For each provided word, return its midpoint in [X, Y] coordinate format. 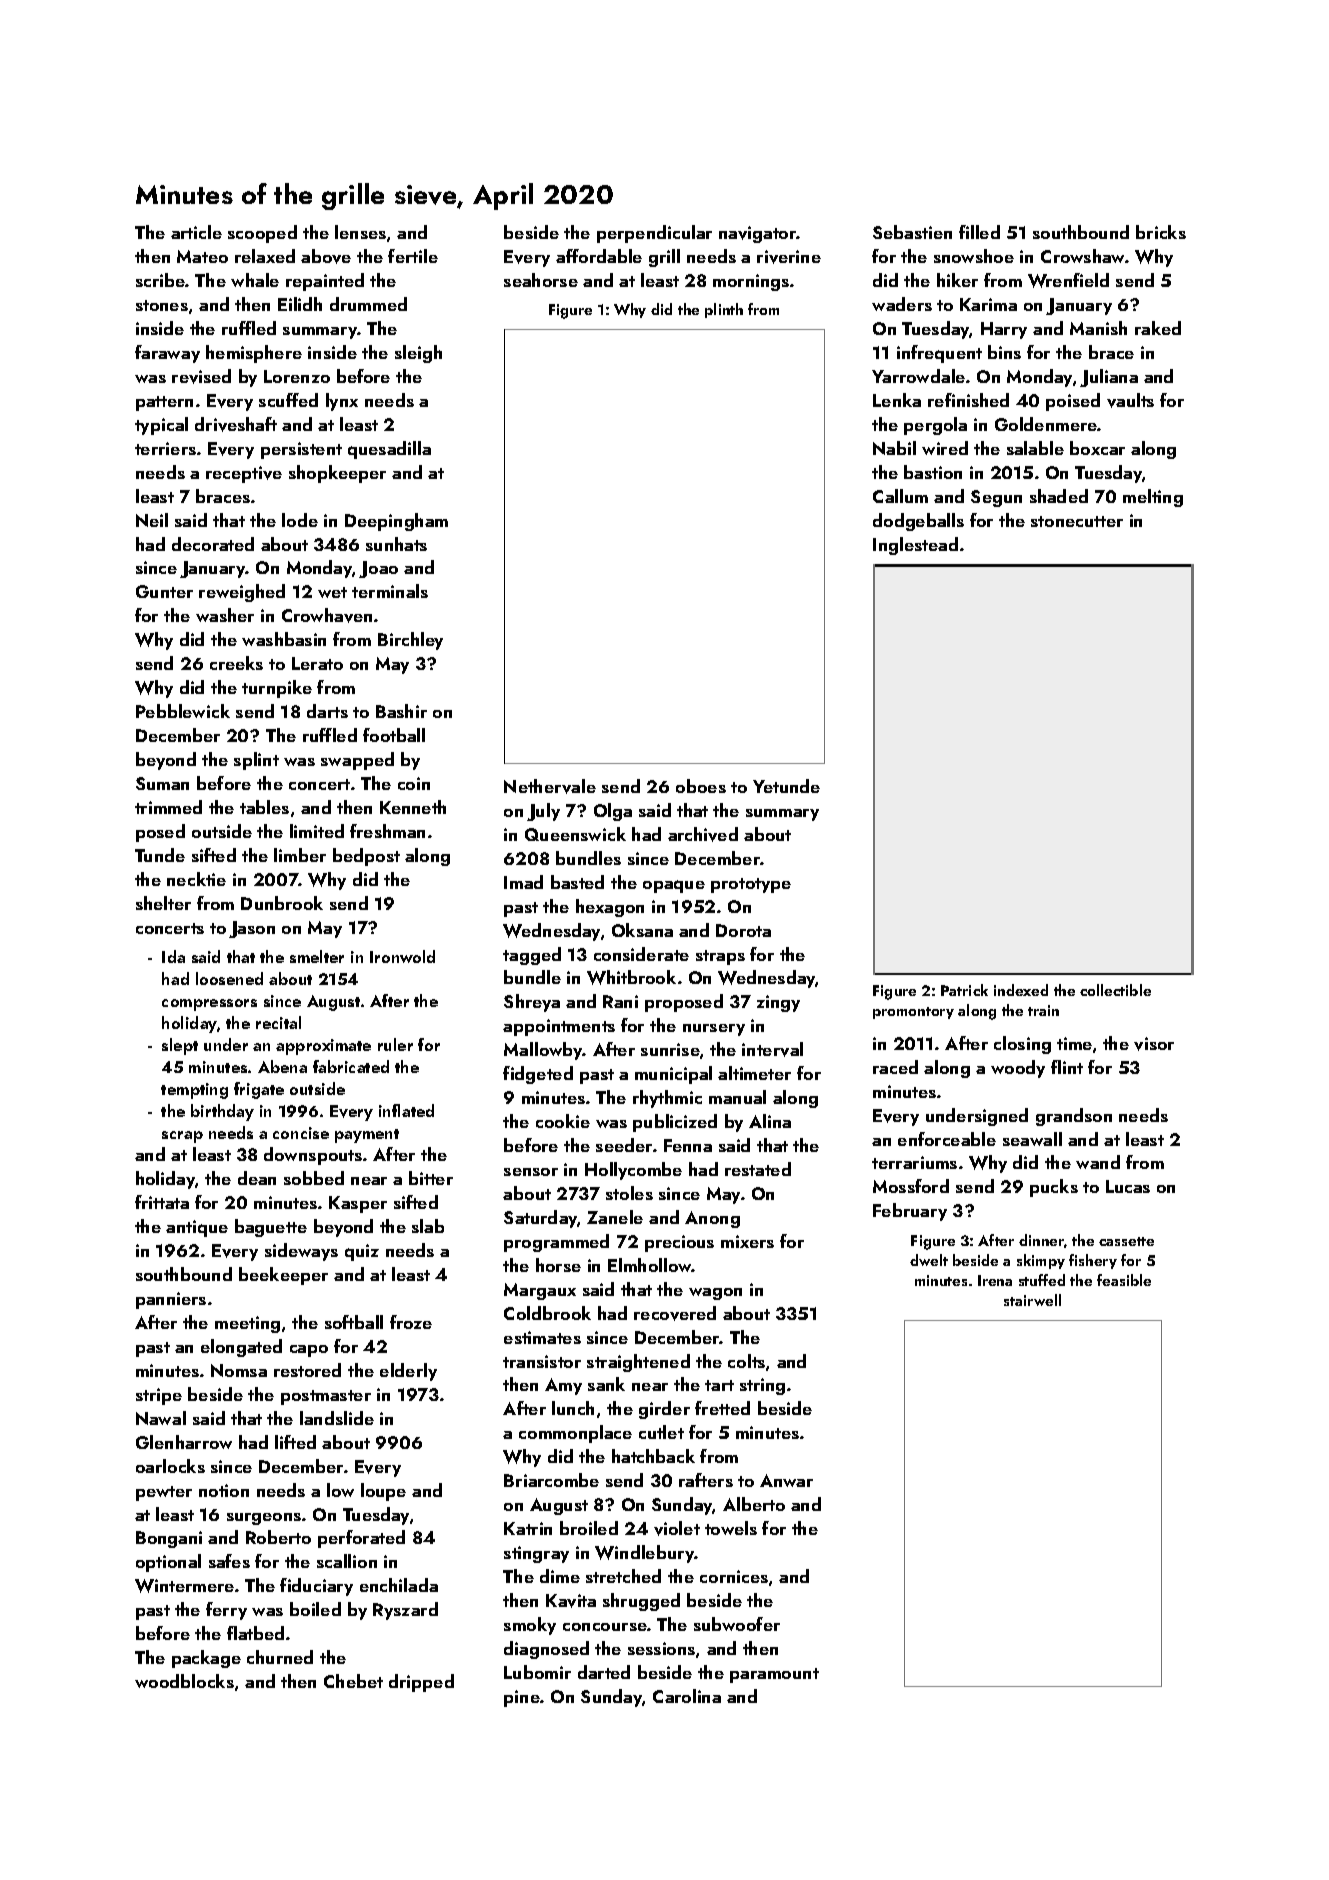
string [762, 1386]
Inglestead [915, 546]
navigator [758, 234]
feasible [1124, 1280]
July [543, 812]
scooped [262, 234]
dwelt [929, 1260]
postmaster [326, 1397]
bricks [1161, 232]
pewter [164, 1493]
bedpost [366, 857]
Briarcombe [551, 1480]
